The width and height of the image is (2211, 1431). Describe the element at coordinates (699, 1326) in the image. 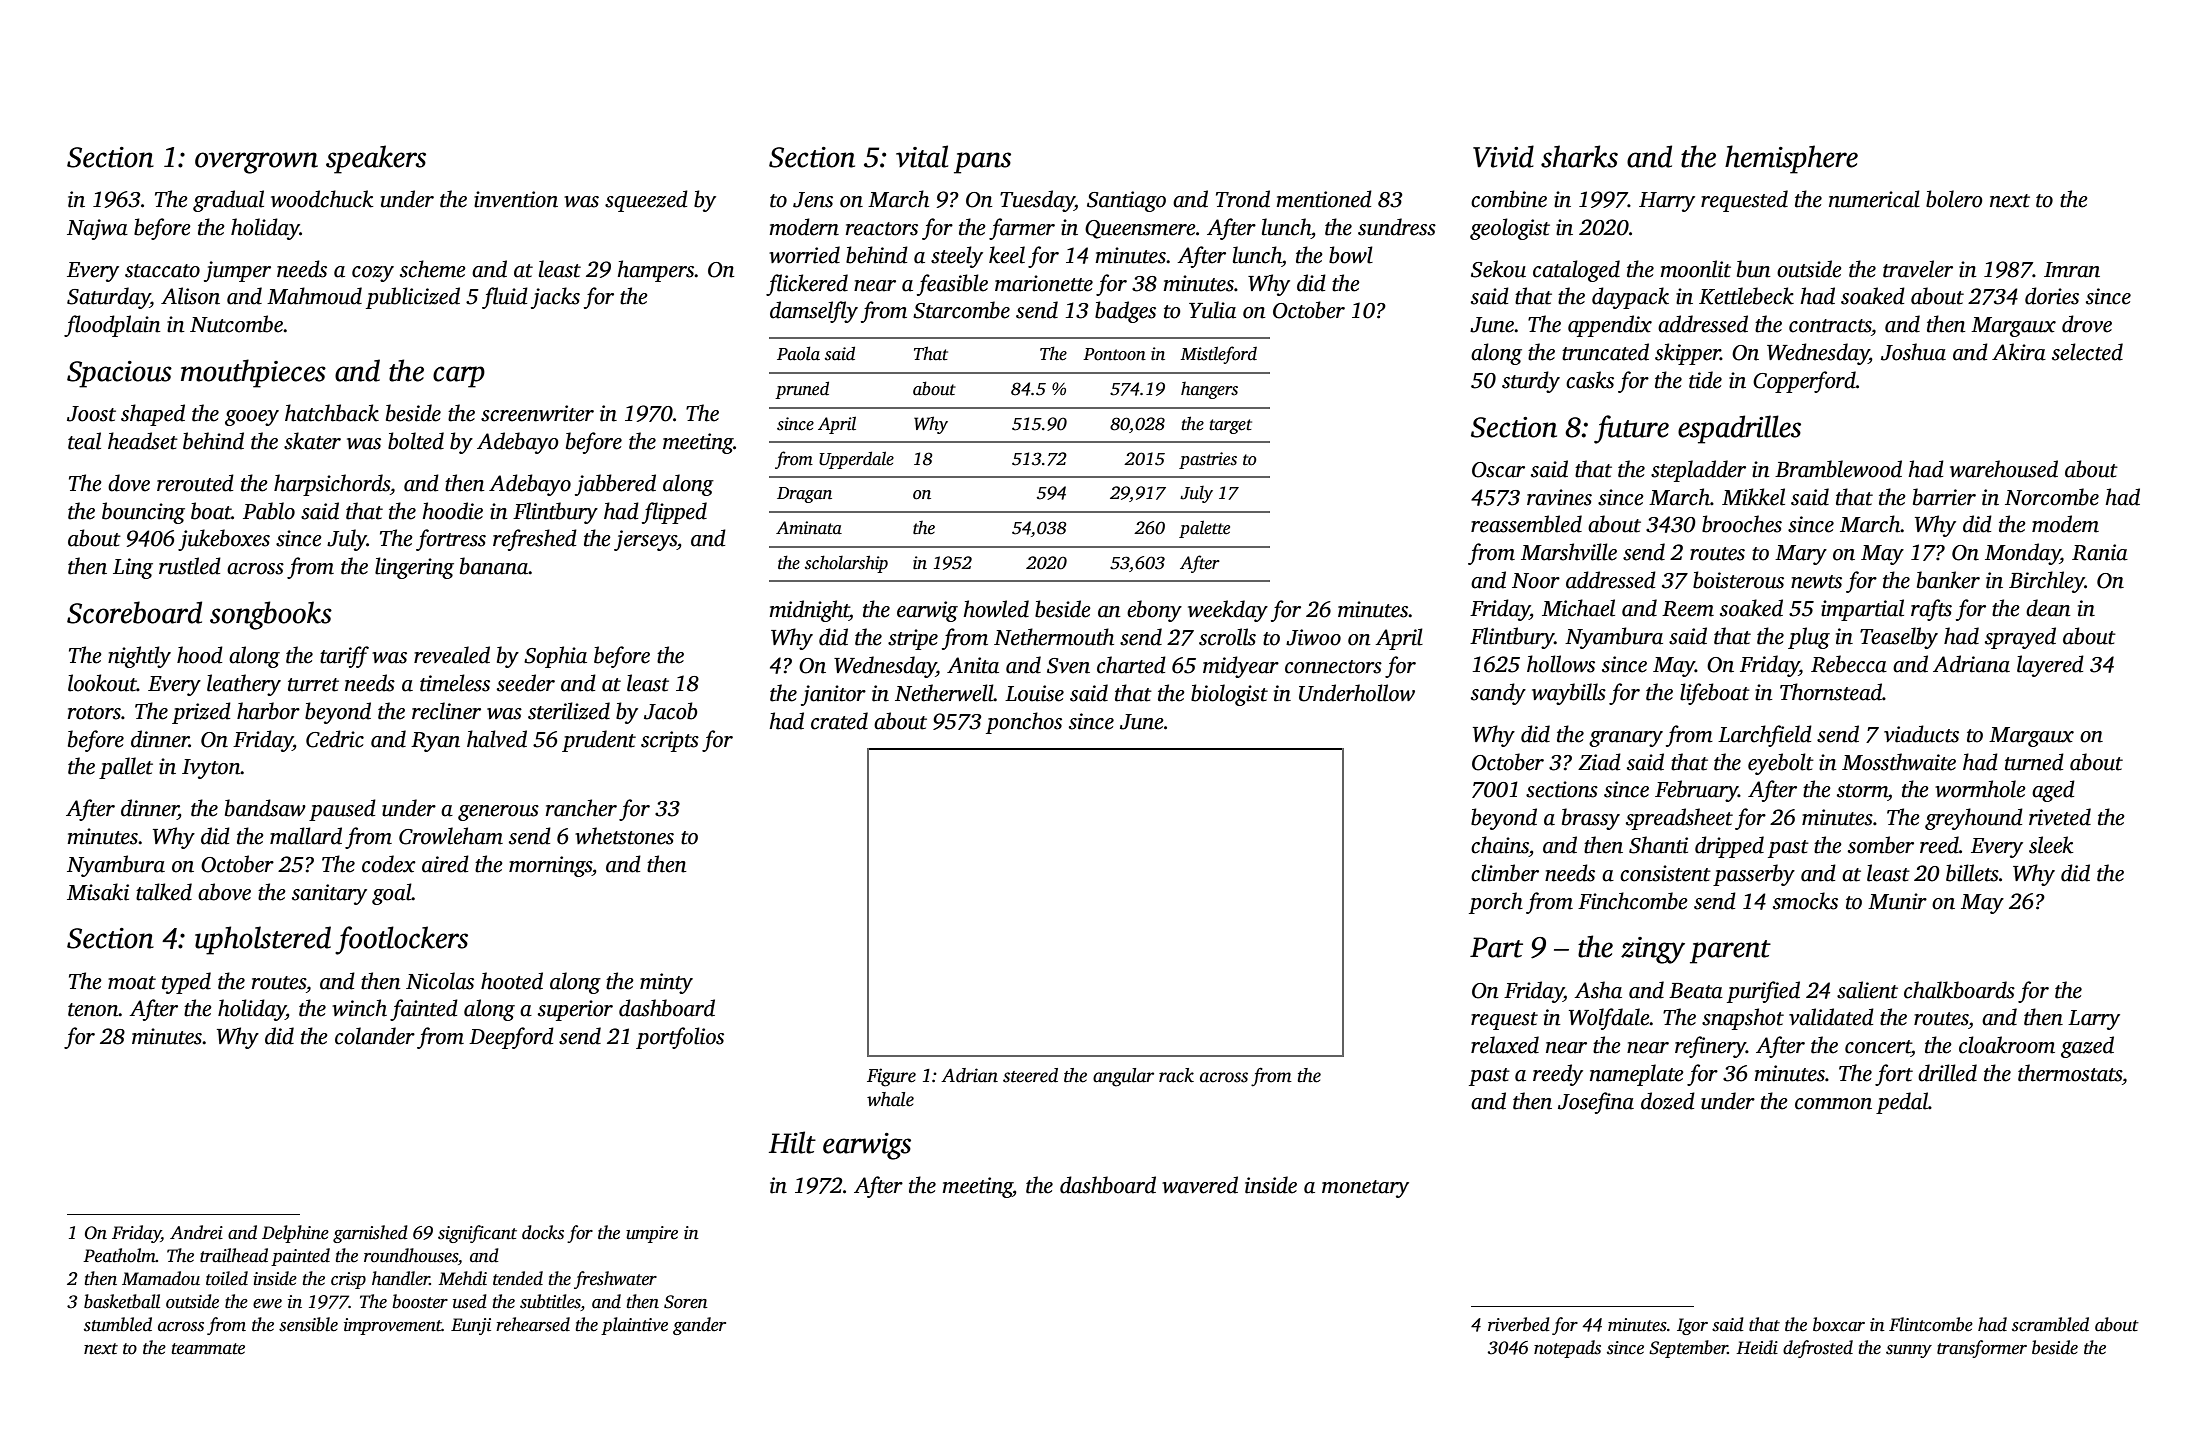

I see `gander` at that location.
